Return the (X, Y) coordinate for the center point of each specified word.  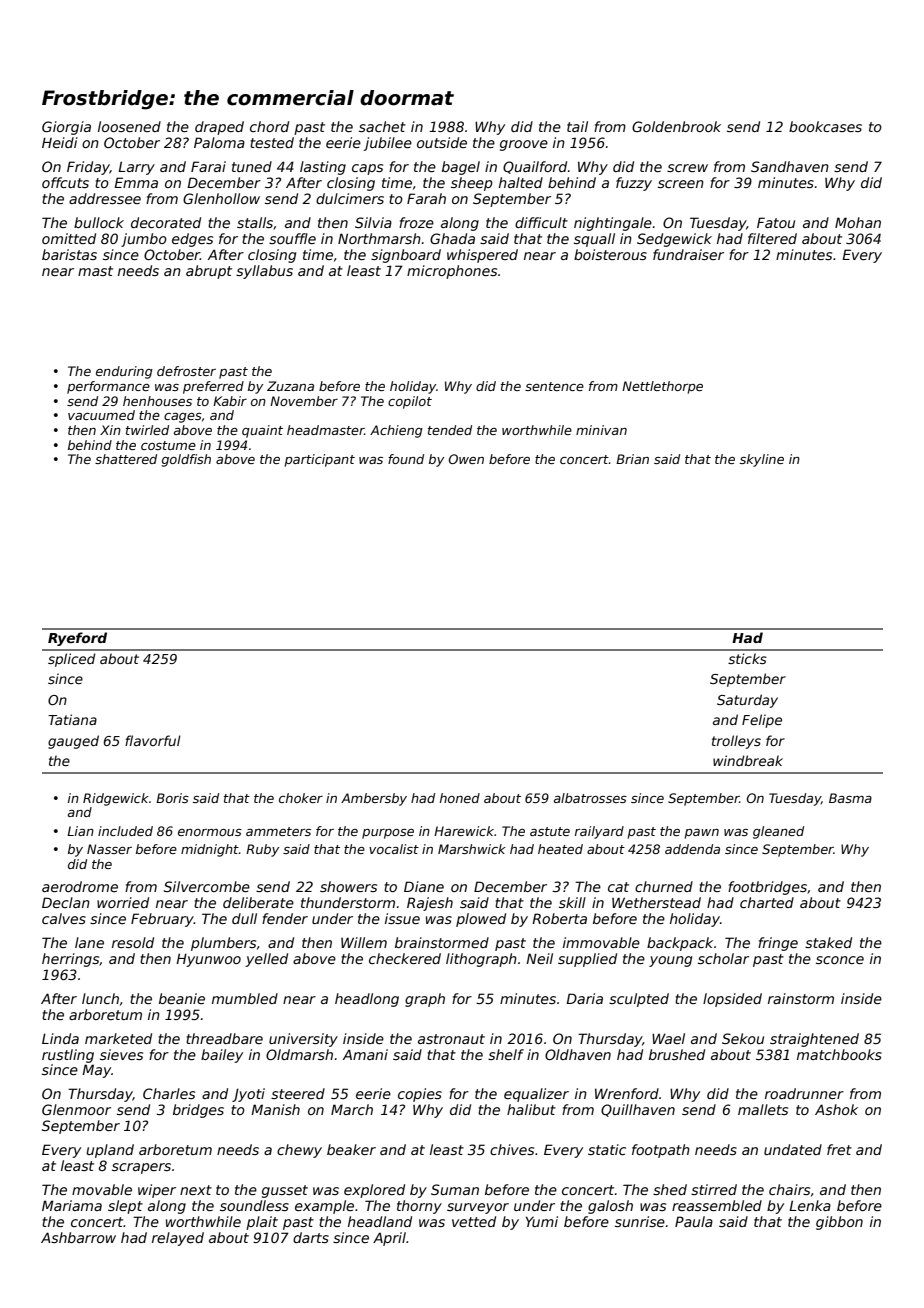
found (406, 459)
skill (572, 902)
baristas (69, 254)
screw (687, 168)
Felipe (762, 721)
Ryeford (77, 639)
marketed (118, 1038)
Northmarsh (379, 238)
